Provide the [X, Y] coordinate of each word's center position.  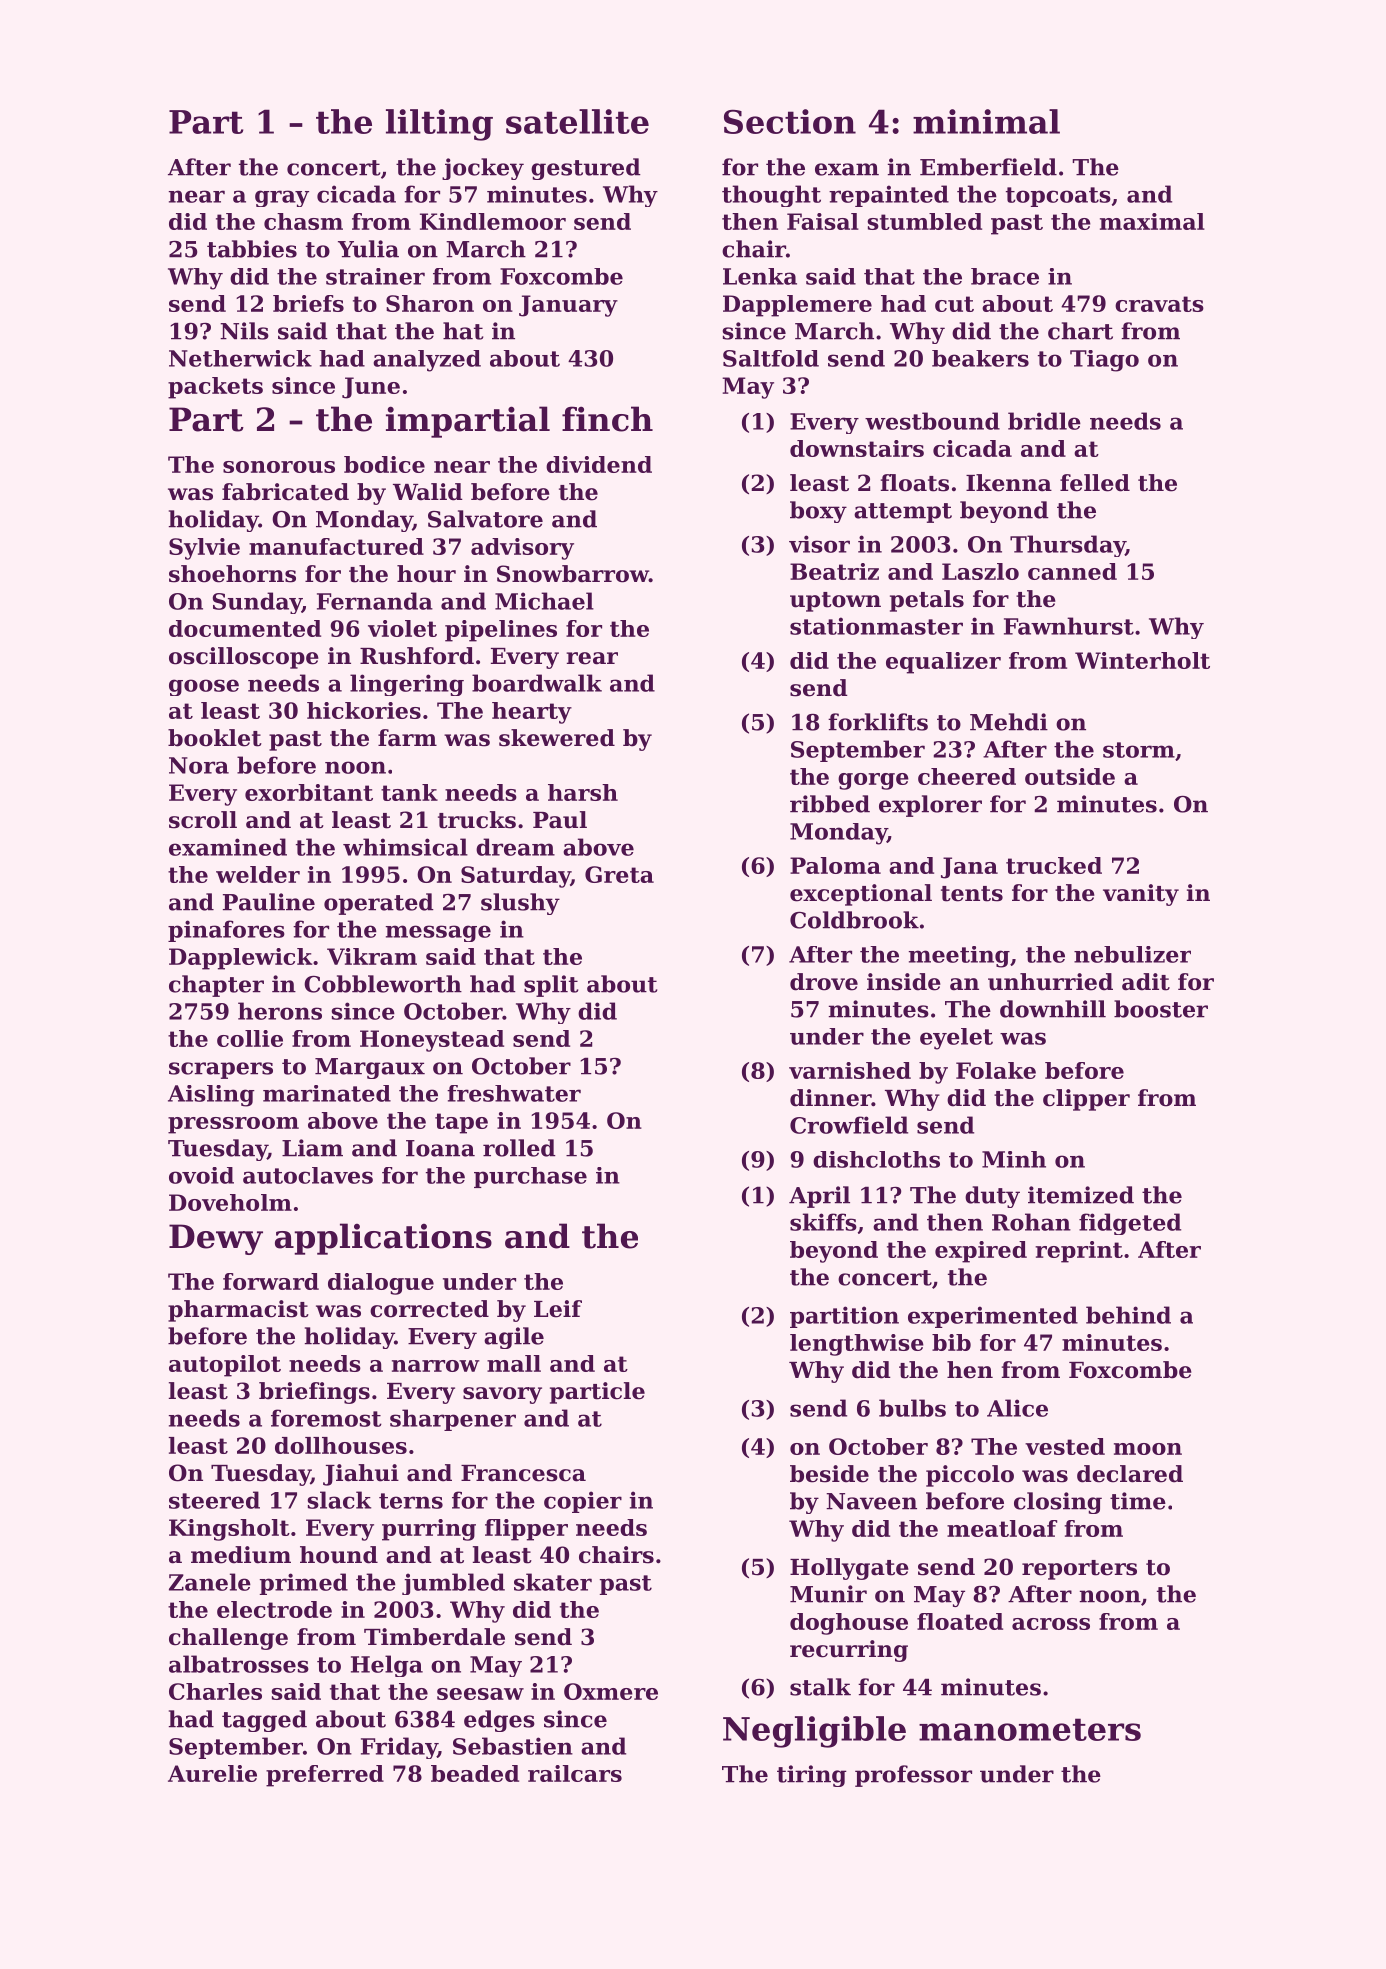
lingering [407, 685]
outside [1070, 776]
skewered [557, 738]
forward [271, 1281]
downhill [1053, 1009]
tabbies [252, 249]
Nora [199, 765]
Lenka [760, 276]
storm [1139, 750]
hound [339, 1555]
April [819, 1197]
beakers [980, 358]
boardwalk [537, 683]
